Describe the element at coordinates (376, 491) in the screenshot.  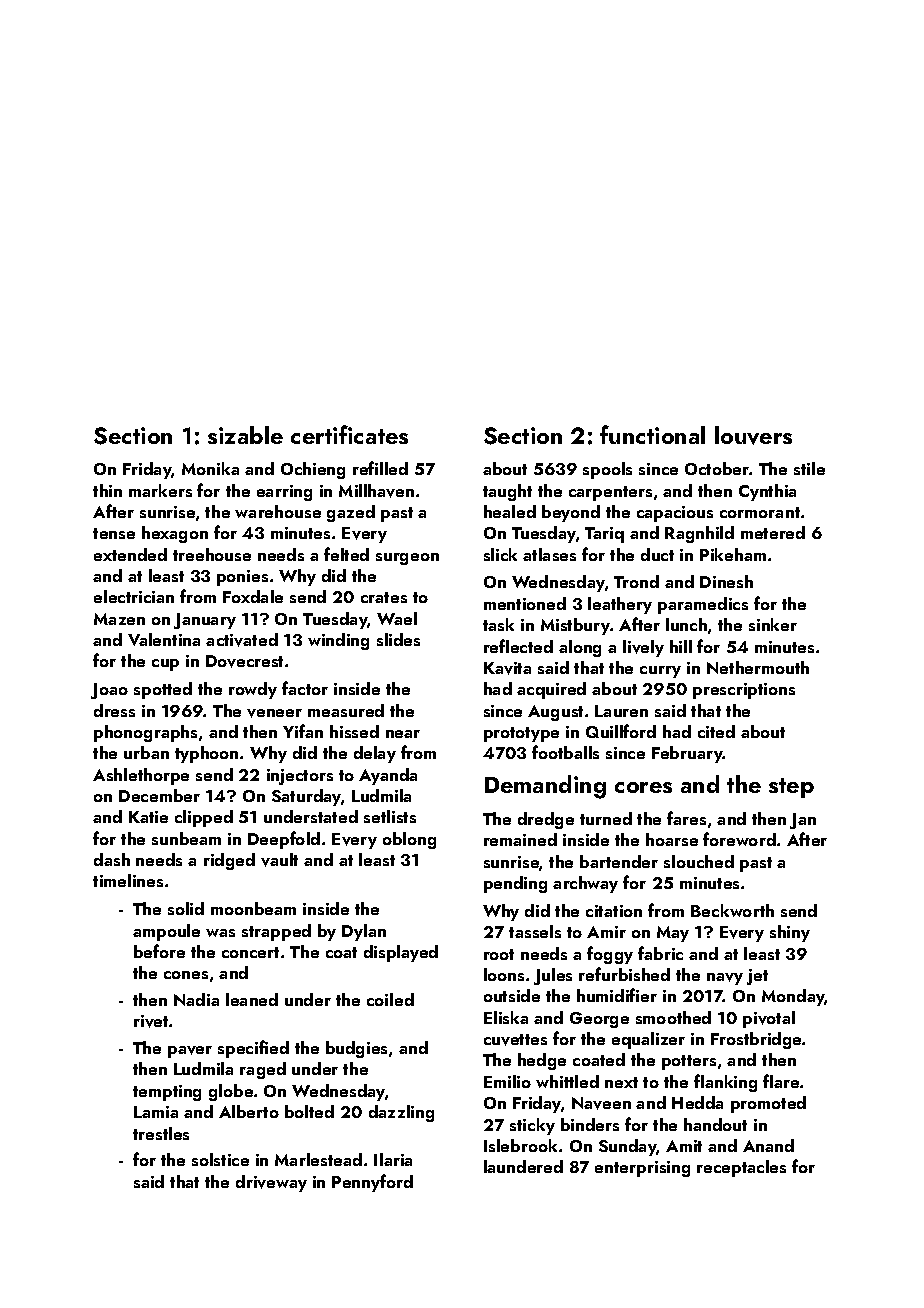
I see `Millhaven` at that location.
